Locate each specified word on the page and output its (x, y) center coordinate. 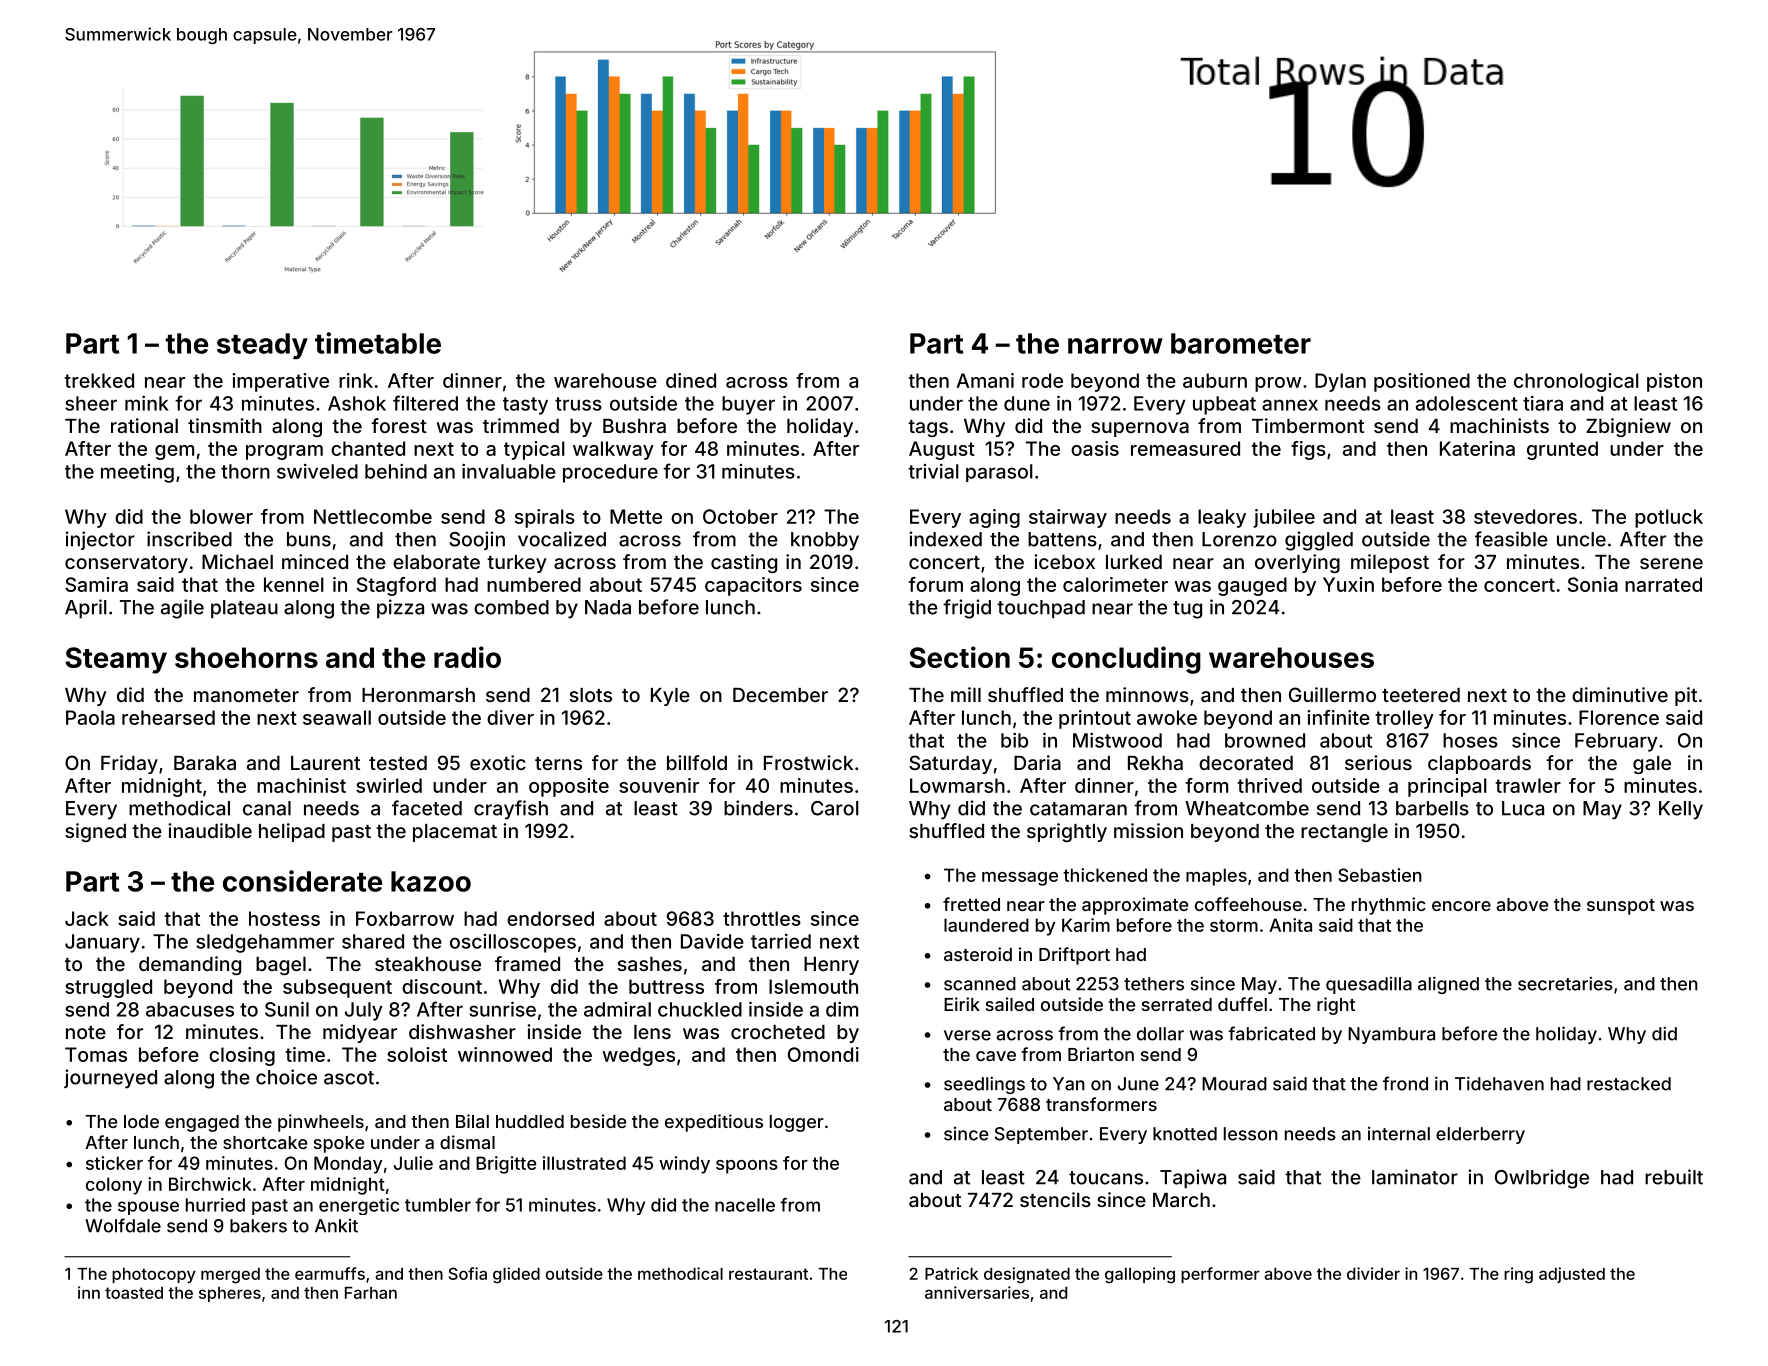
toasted (134, 1293)
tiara (1543, 403)
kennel (294, 584)
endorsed (550, 918)
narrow (1115, 346)
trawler (1528, 785)
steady (262, 346)
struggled (108, 988)
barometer (1241, 343)
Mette (636, 516)
